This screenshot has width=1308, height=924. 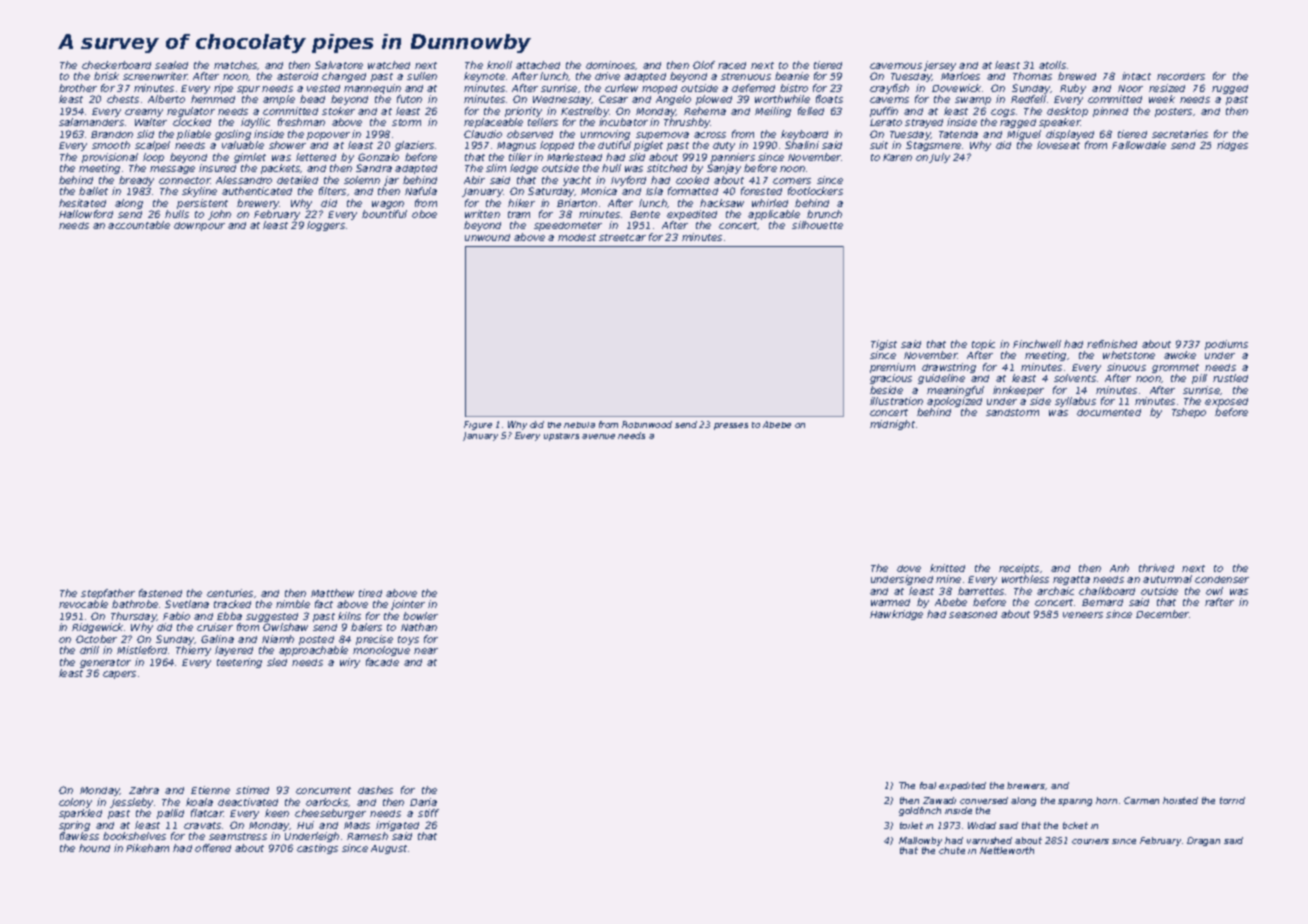 I want to click on foal, so click(x=928, y=785).
